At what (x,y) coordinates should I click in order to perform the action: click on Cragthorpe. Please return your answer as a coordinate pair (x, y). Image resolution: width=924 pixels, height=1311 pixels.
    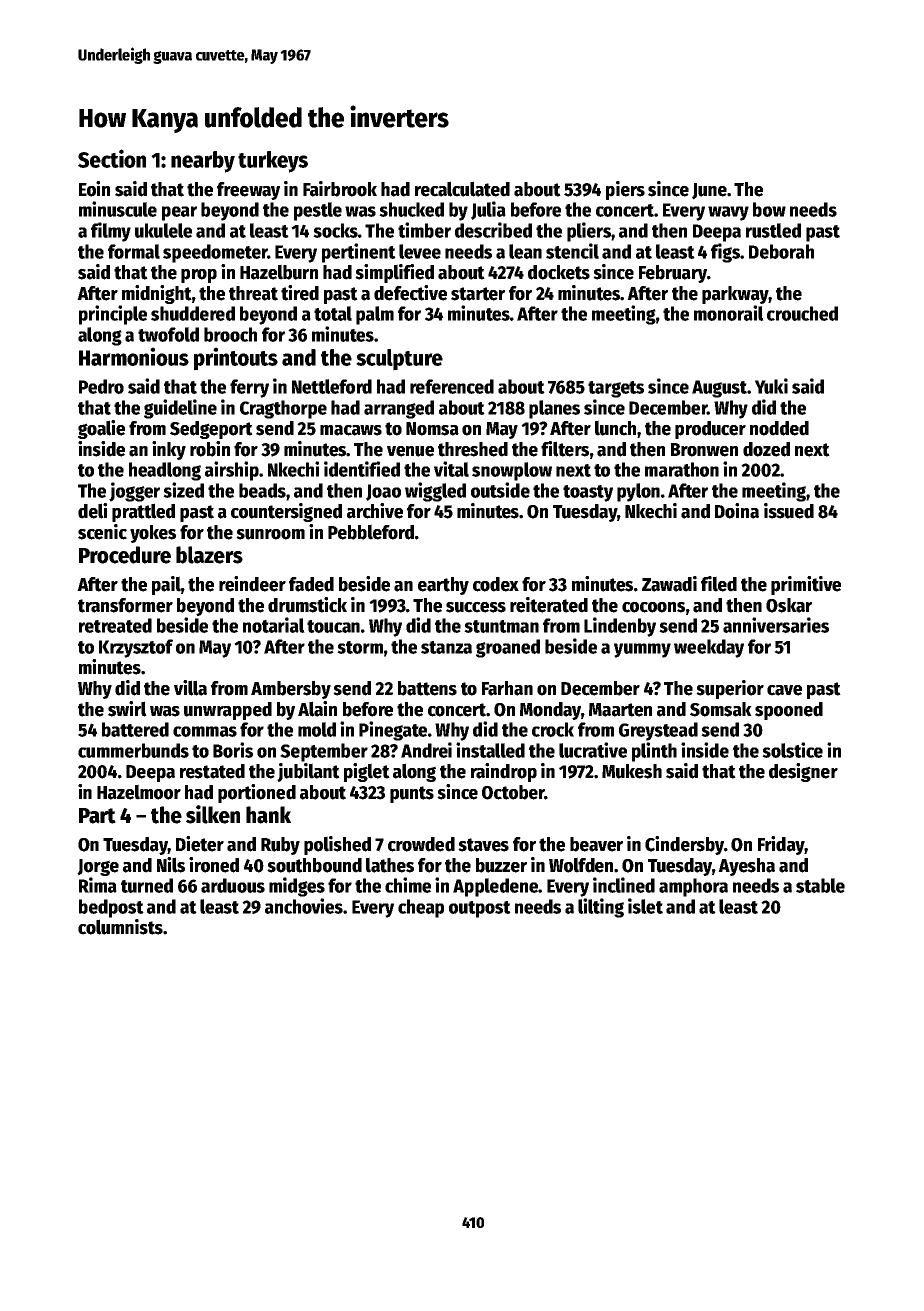
    Looking at the image, I should click on (283, 409).
